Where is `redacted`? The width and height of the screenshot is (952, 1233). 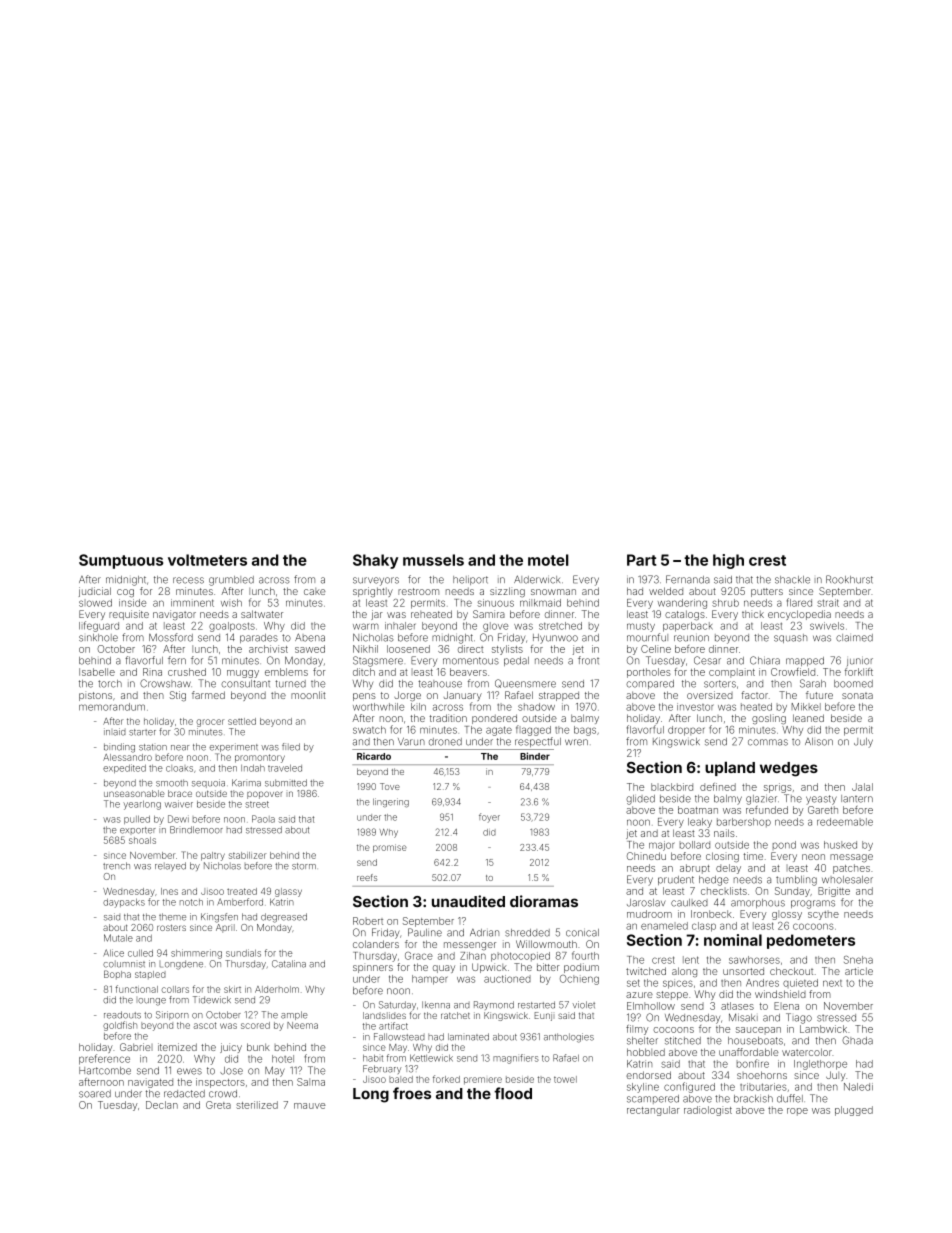
redacted is located at coordinates (184, 1094).
